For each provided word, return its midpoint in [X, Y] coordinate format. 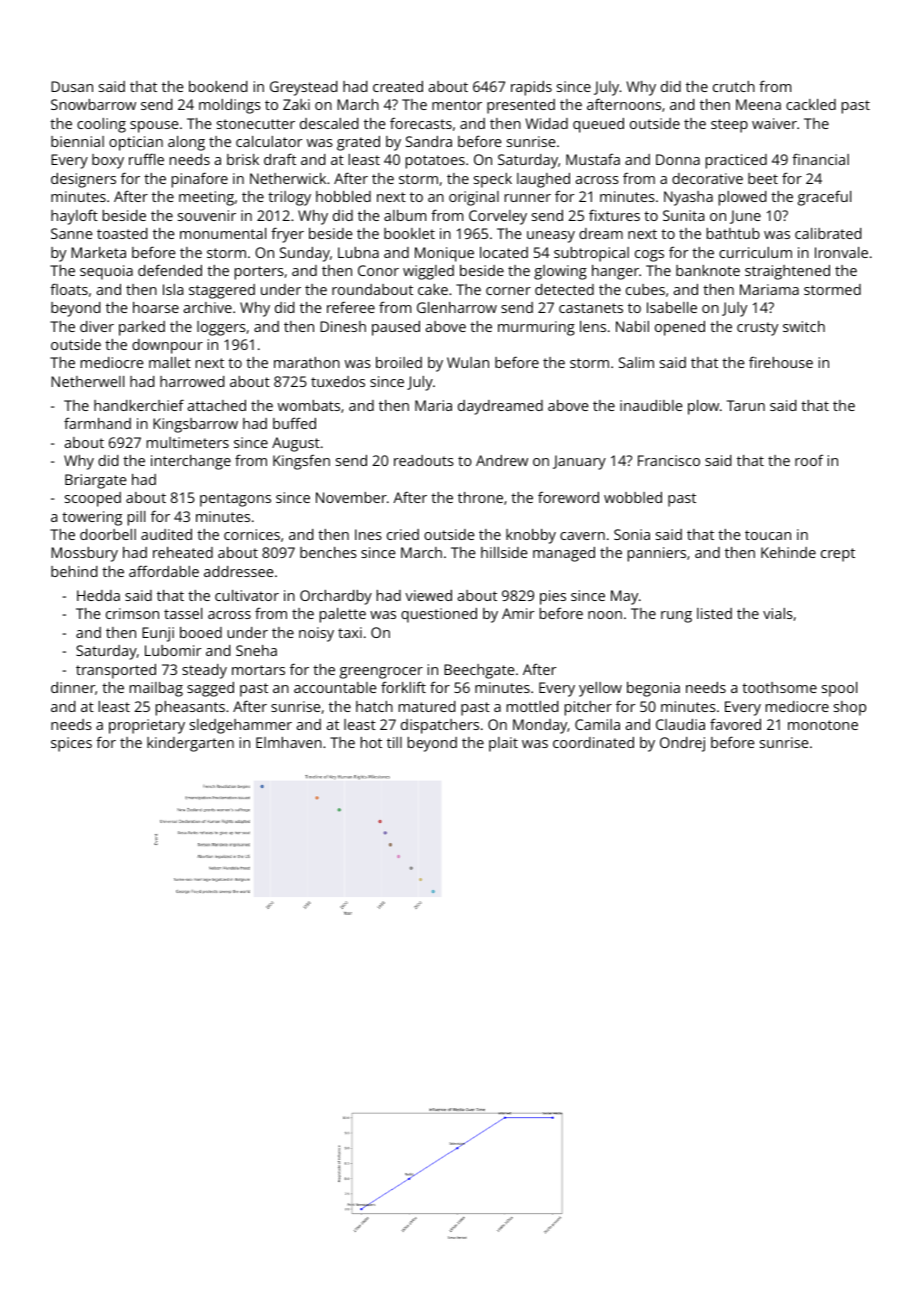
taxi [350, 632]
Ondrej [682, 744]
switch [804, 326]
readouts [424, 460]
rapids [531, 88]
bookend [218, 86]
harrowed [192, 381]
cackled [811, 104]
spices [71, 744]
